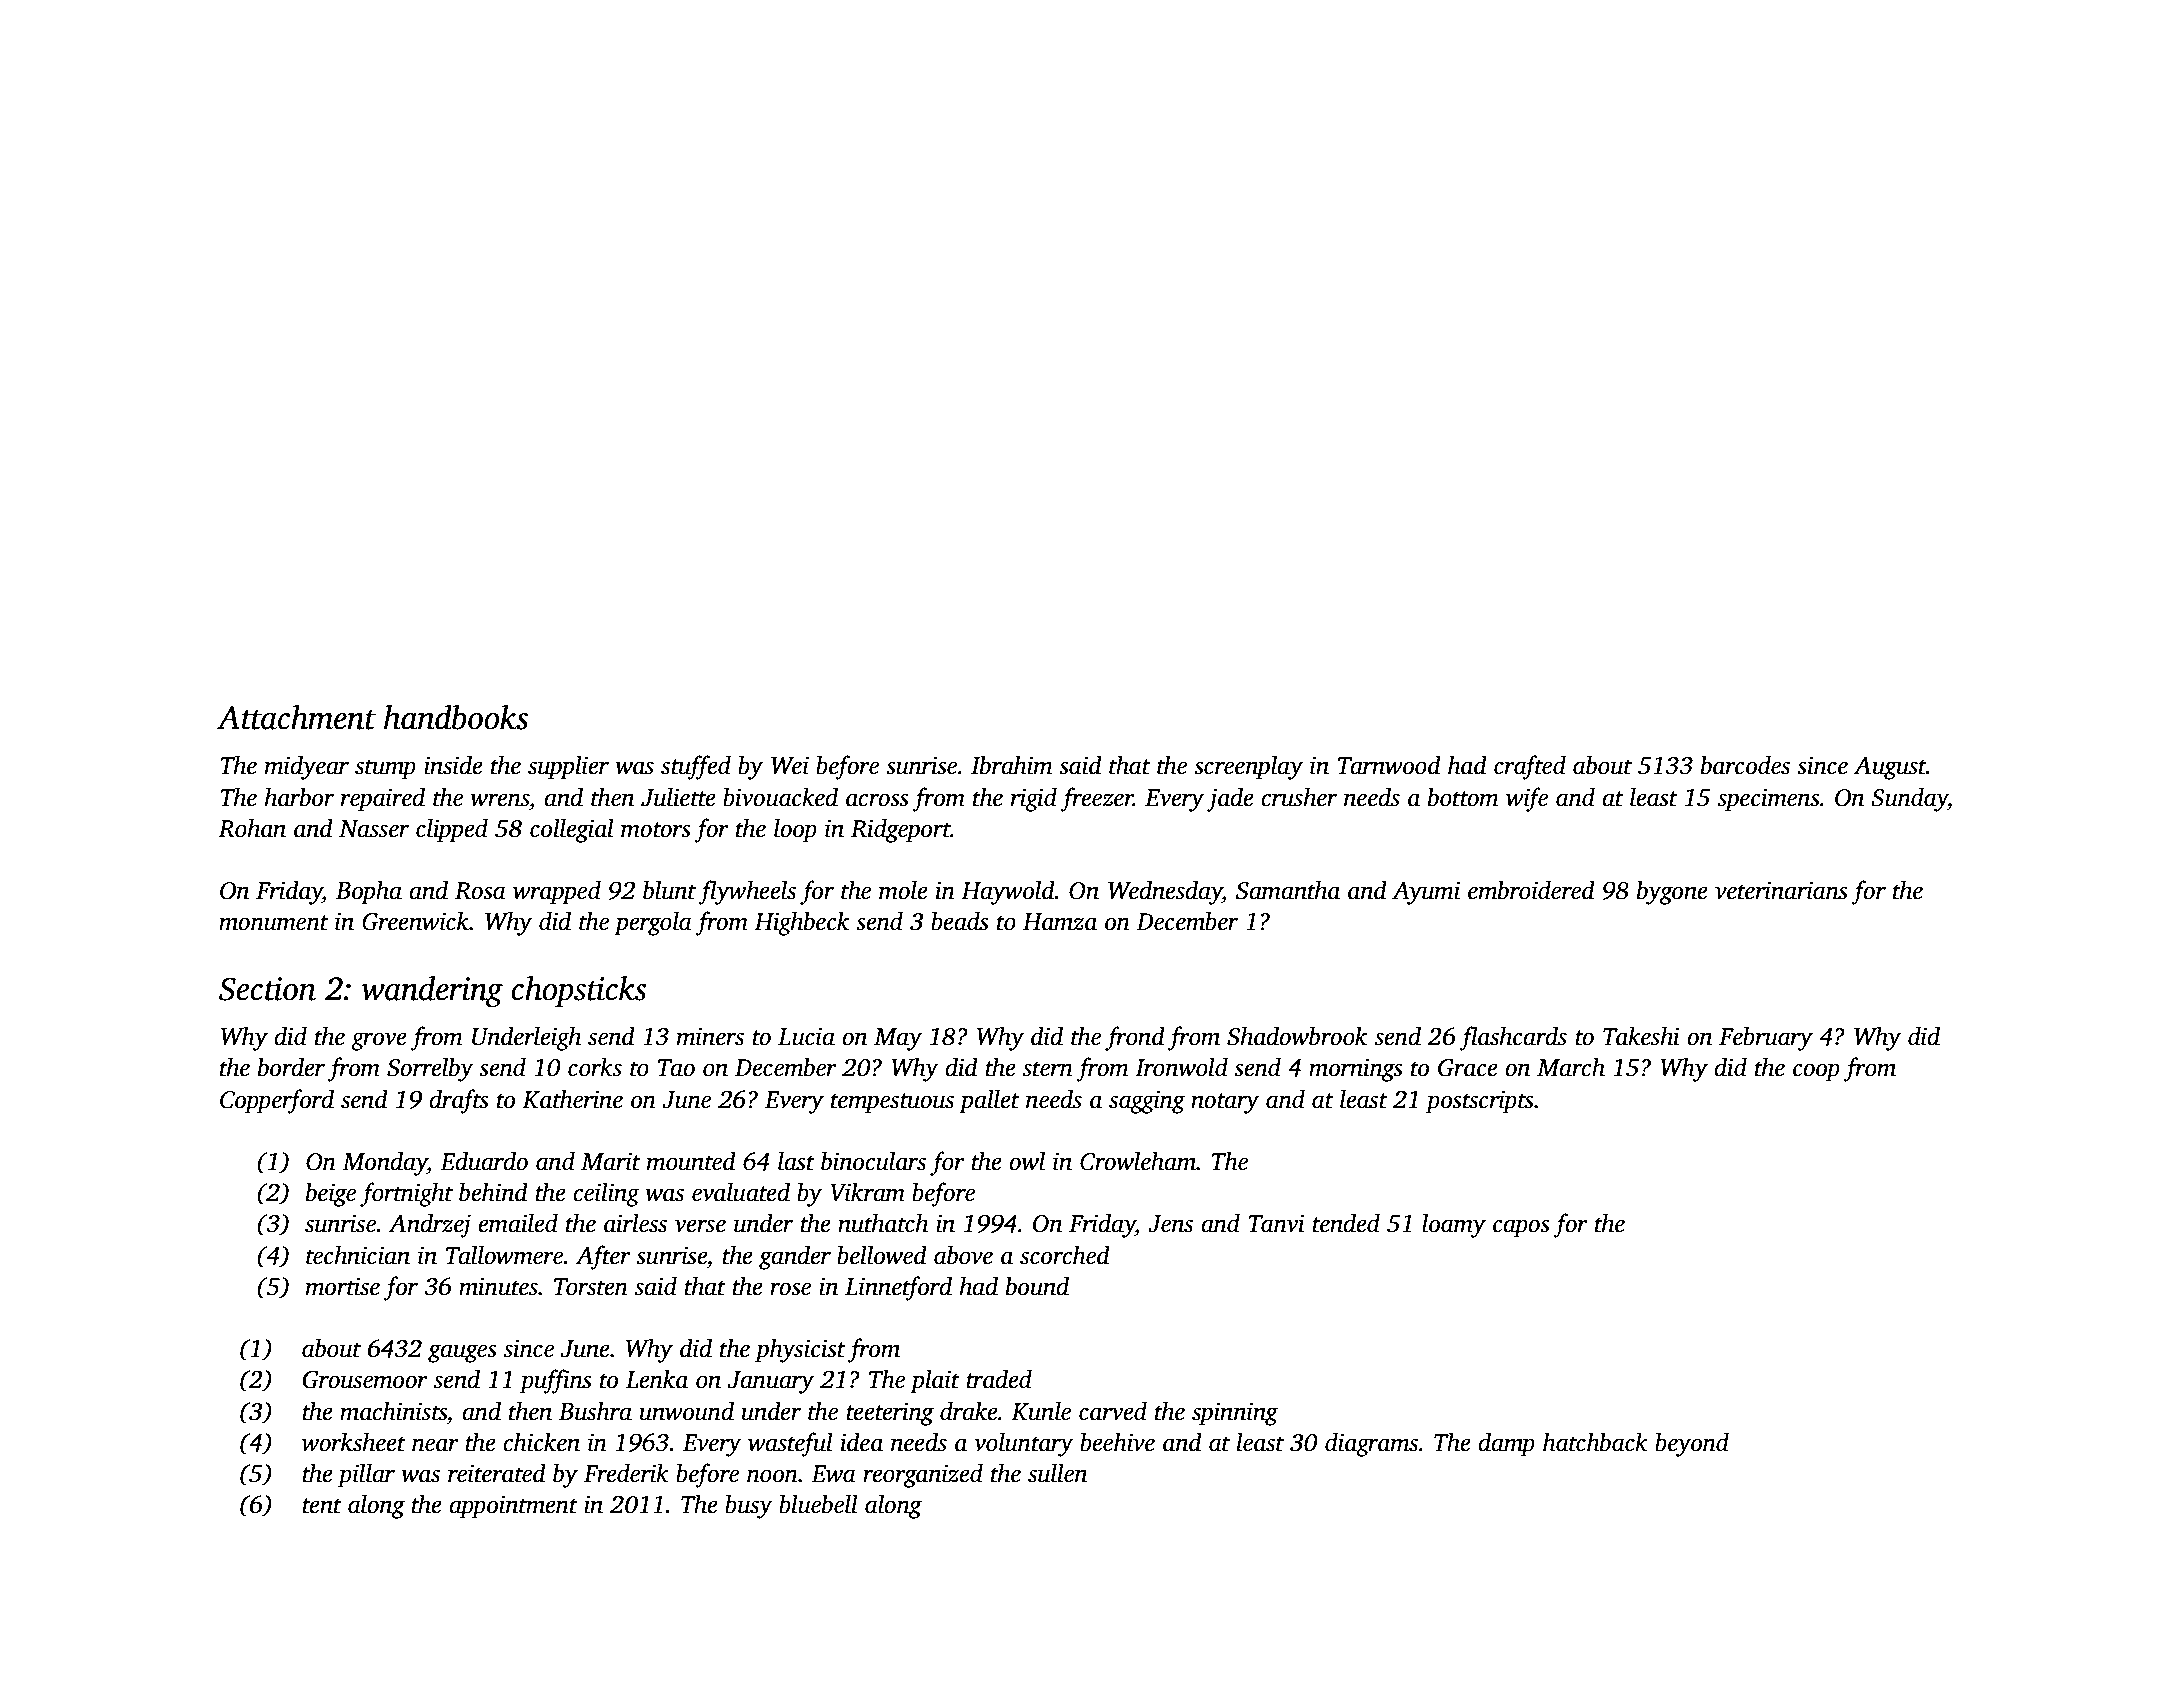 The width and height of the screenshot is (2178, 1683). What do you see at coordinates (1530, 767) in the screenshot?
I see `crafted` at bounding box center [1530, 767].
